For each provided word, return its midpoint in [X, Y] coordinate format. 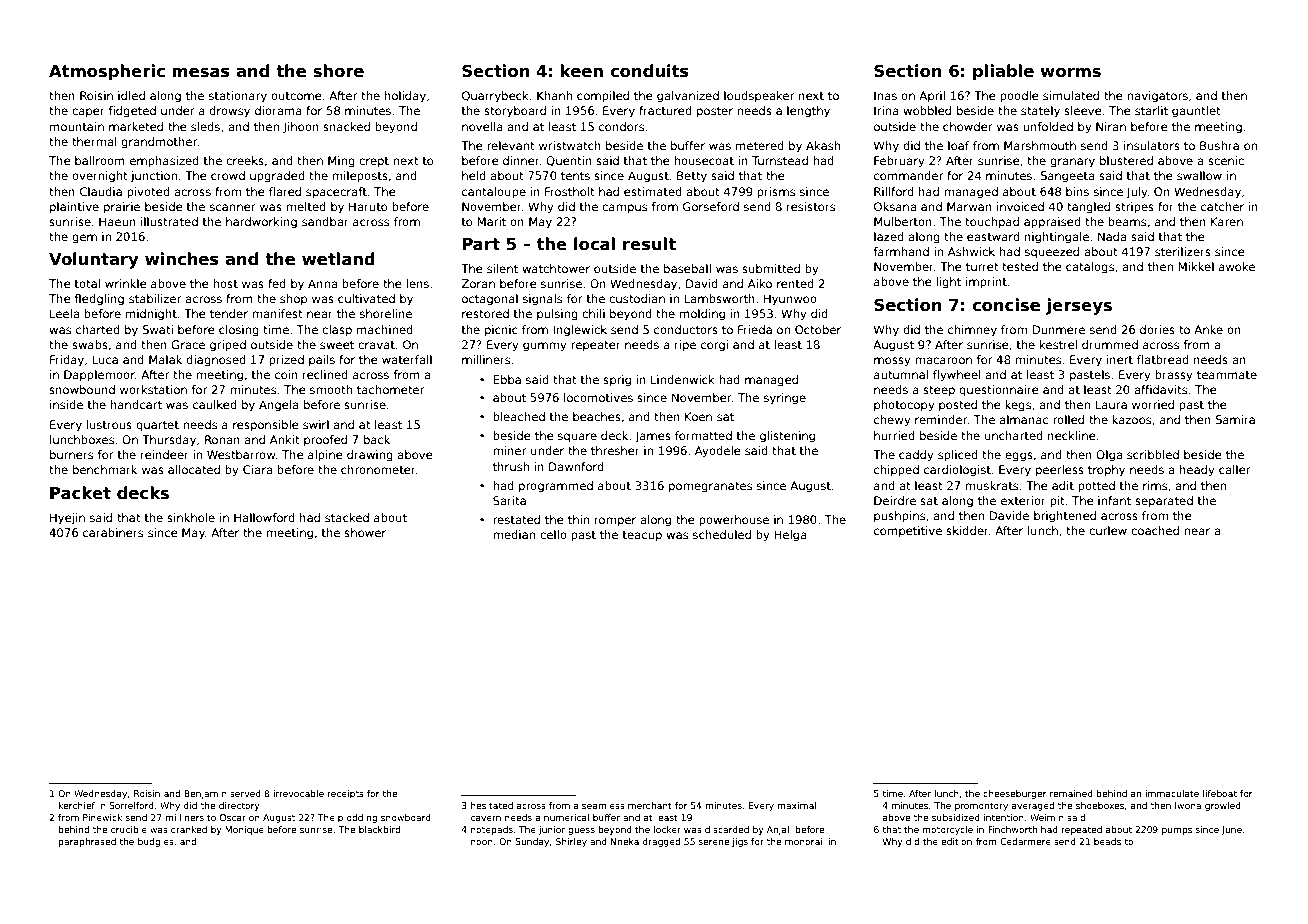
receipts [345, 794]
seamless [603, 805]
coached [1155, 530]
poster [715, 112]
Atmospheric [107, 72]
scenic [1226, 160]
